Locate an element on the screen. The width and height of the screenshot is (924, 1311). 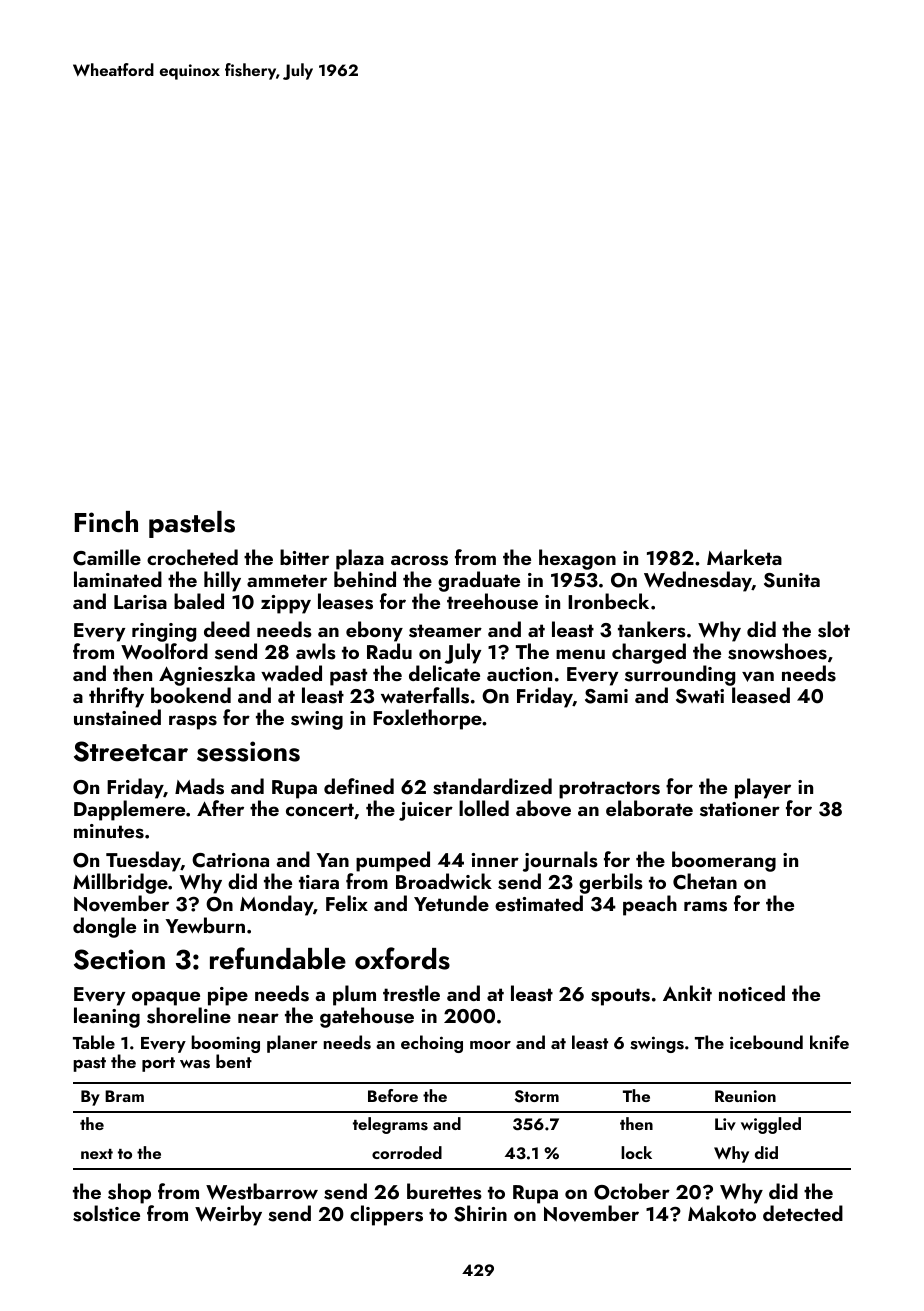
Finch is located at coordinates (106, 522).
